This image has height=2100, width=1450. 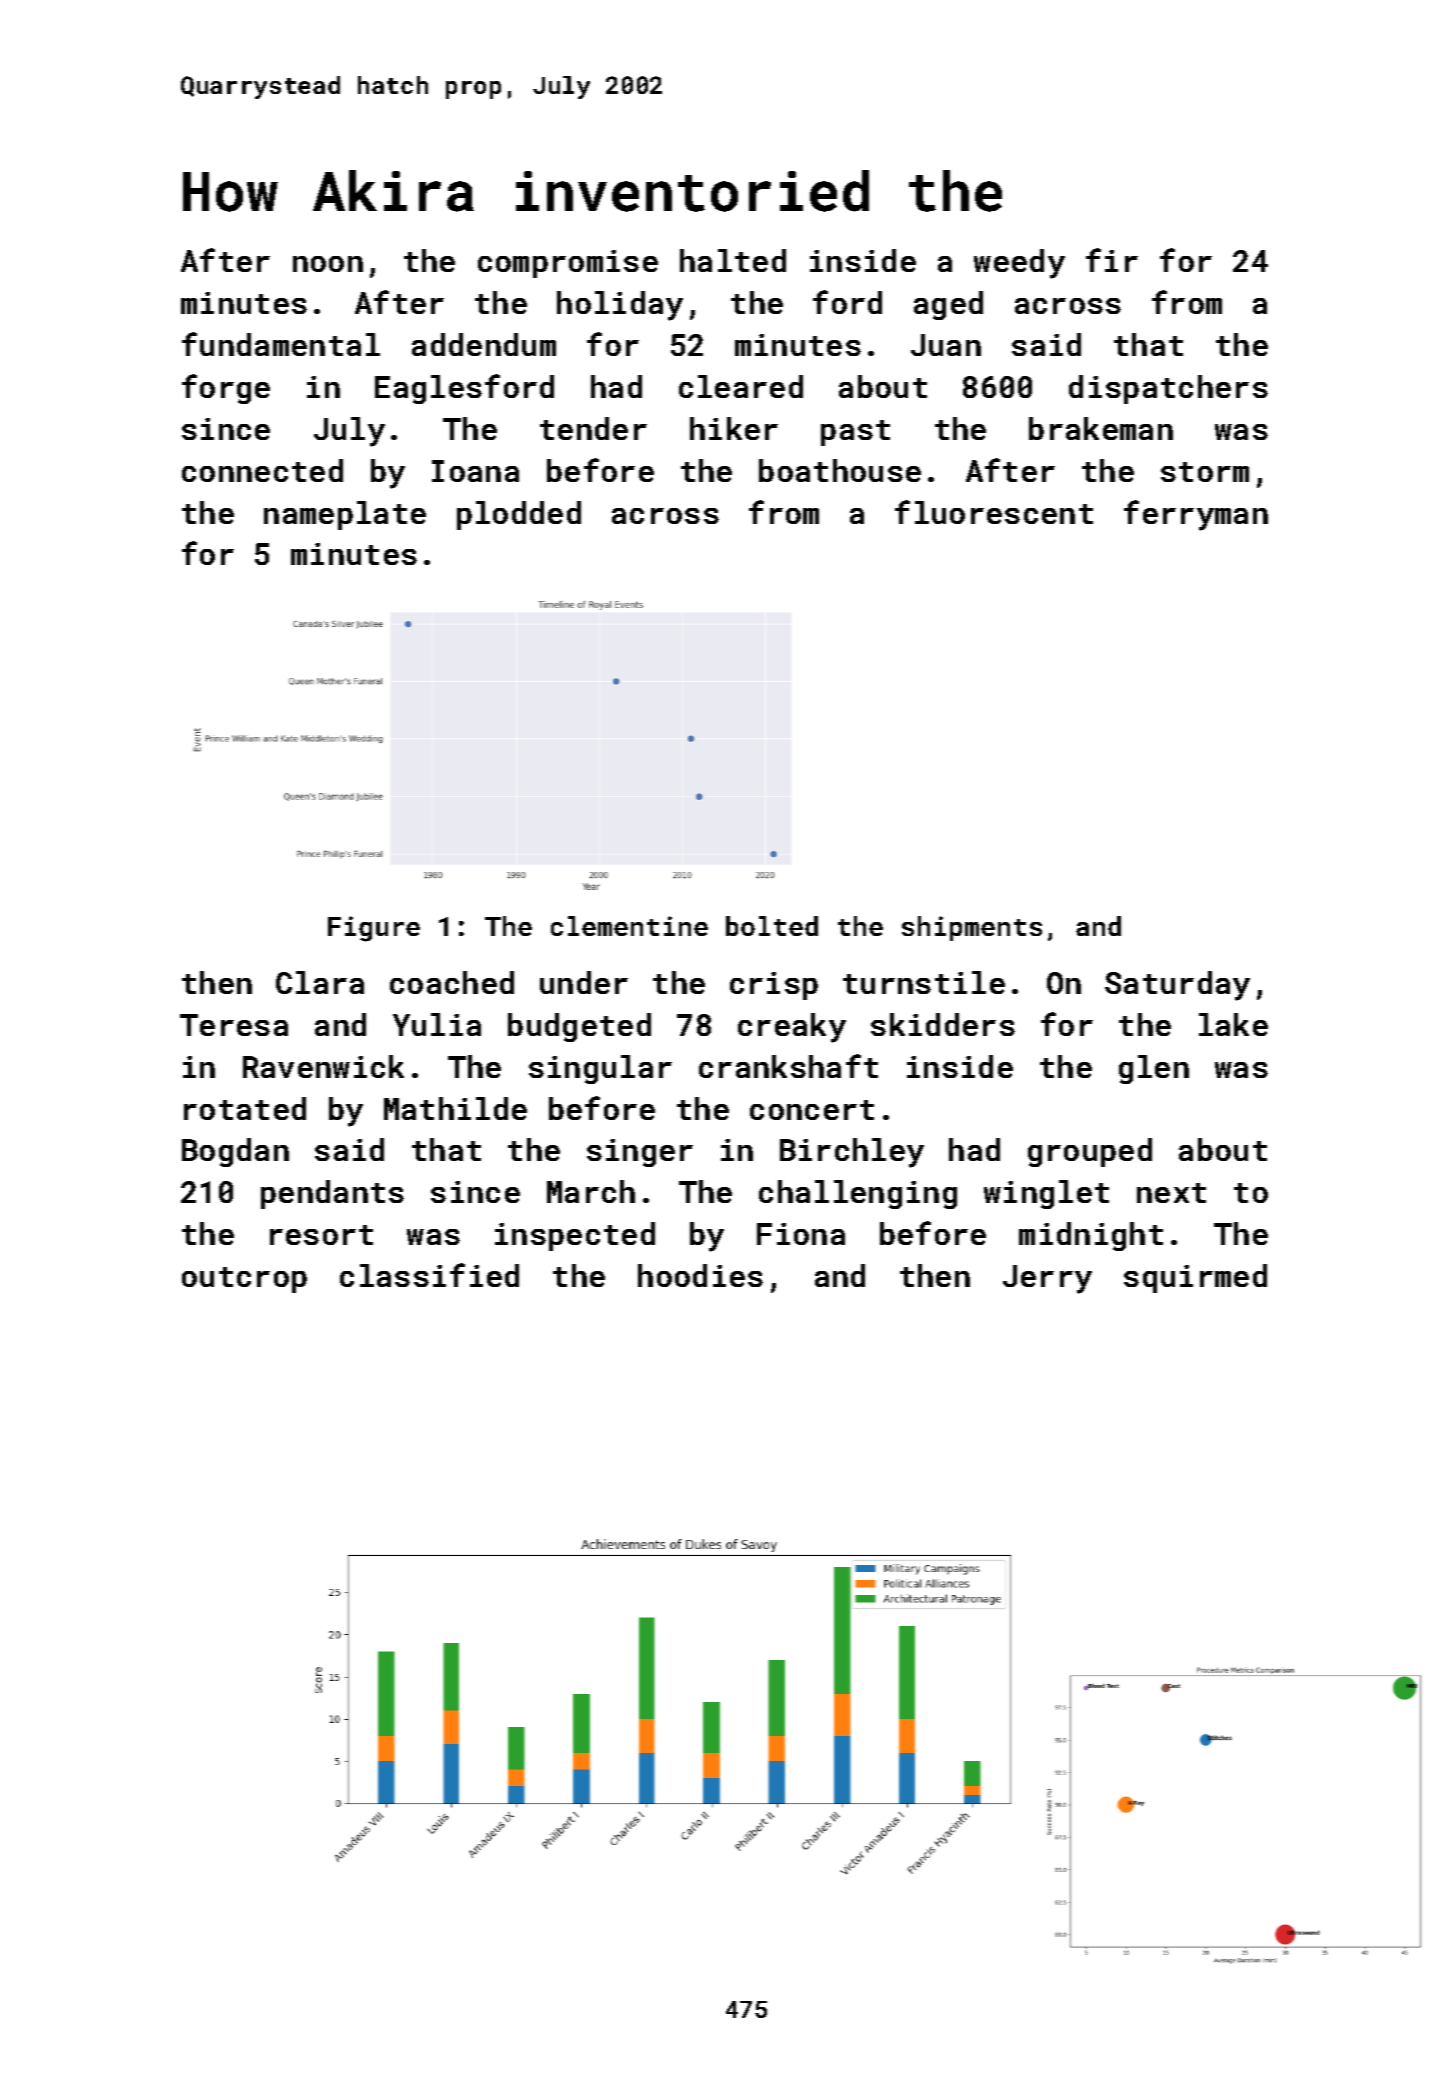 What do you see at coordinates (226, 389) in the image?
I see `forge` at bounding box center [226, 389].
